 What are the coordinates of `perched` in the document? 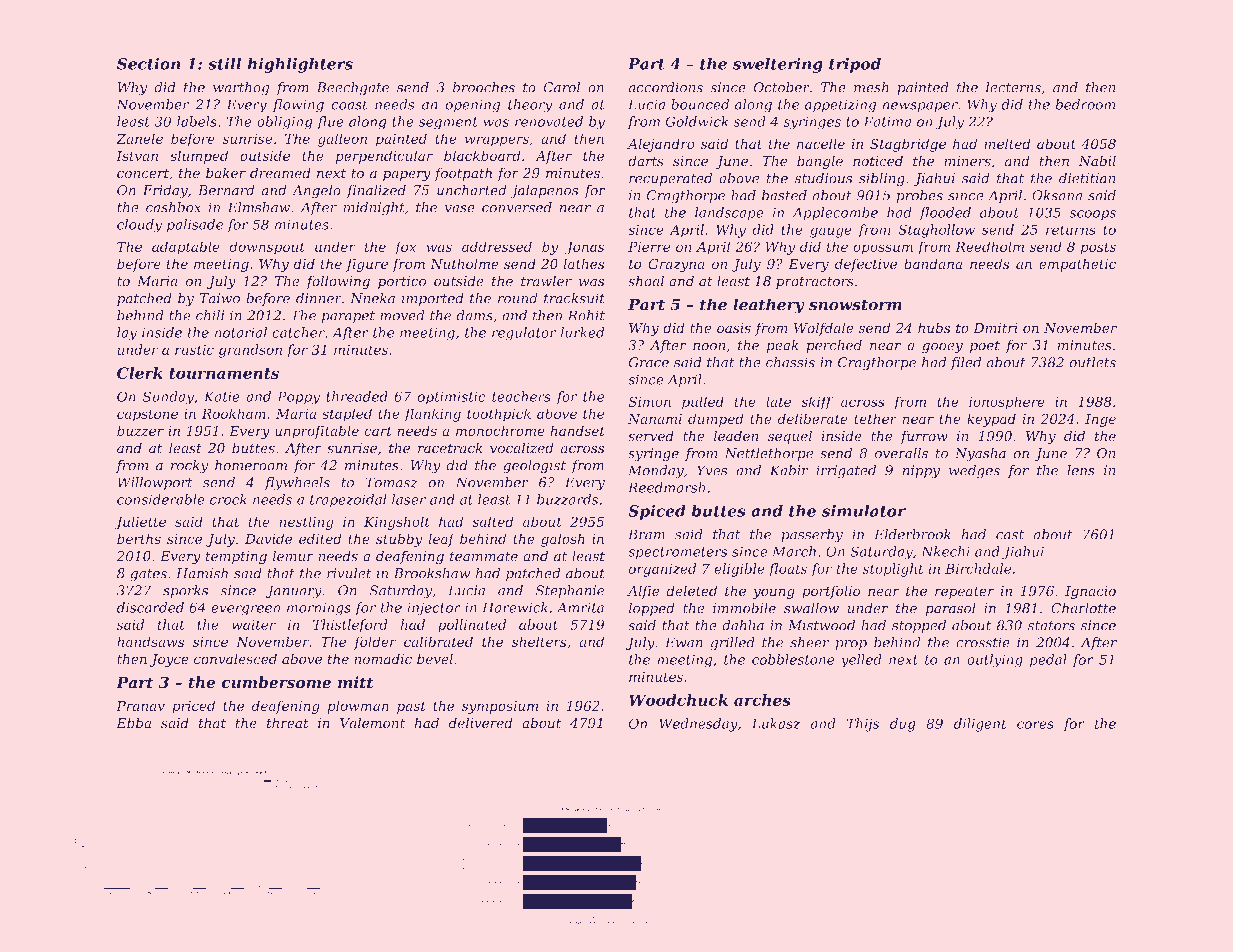 It's located at (834, 346).
